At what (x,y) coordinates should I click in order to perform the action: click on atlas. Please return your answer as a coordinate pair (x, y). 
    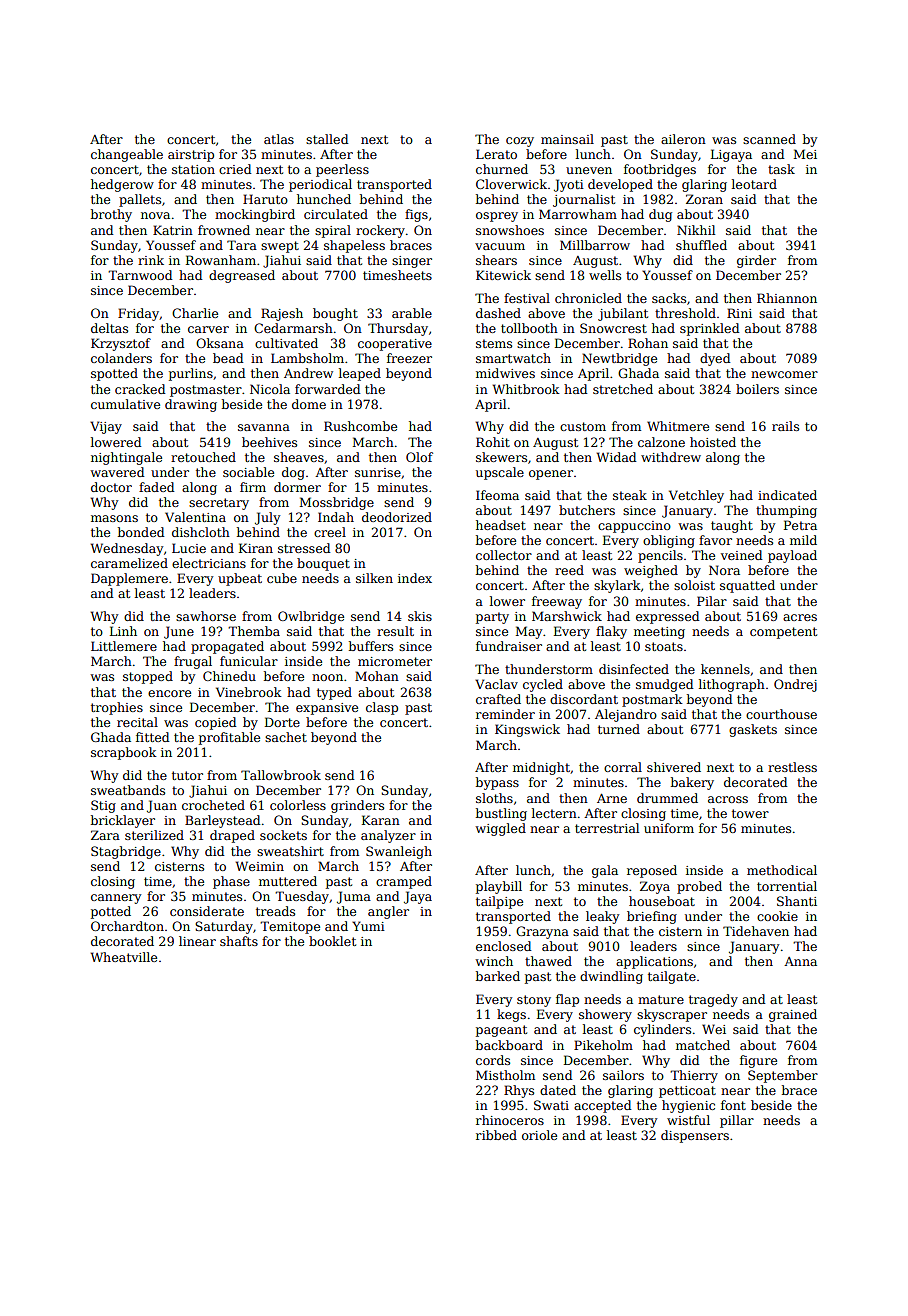
    Looking at the image, I should click on (279, 139).
